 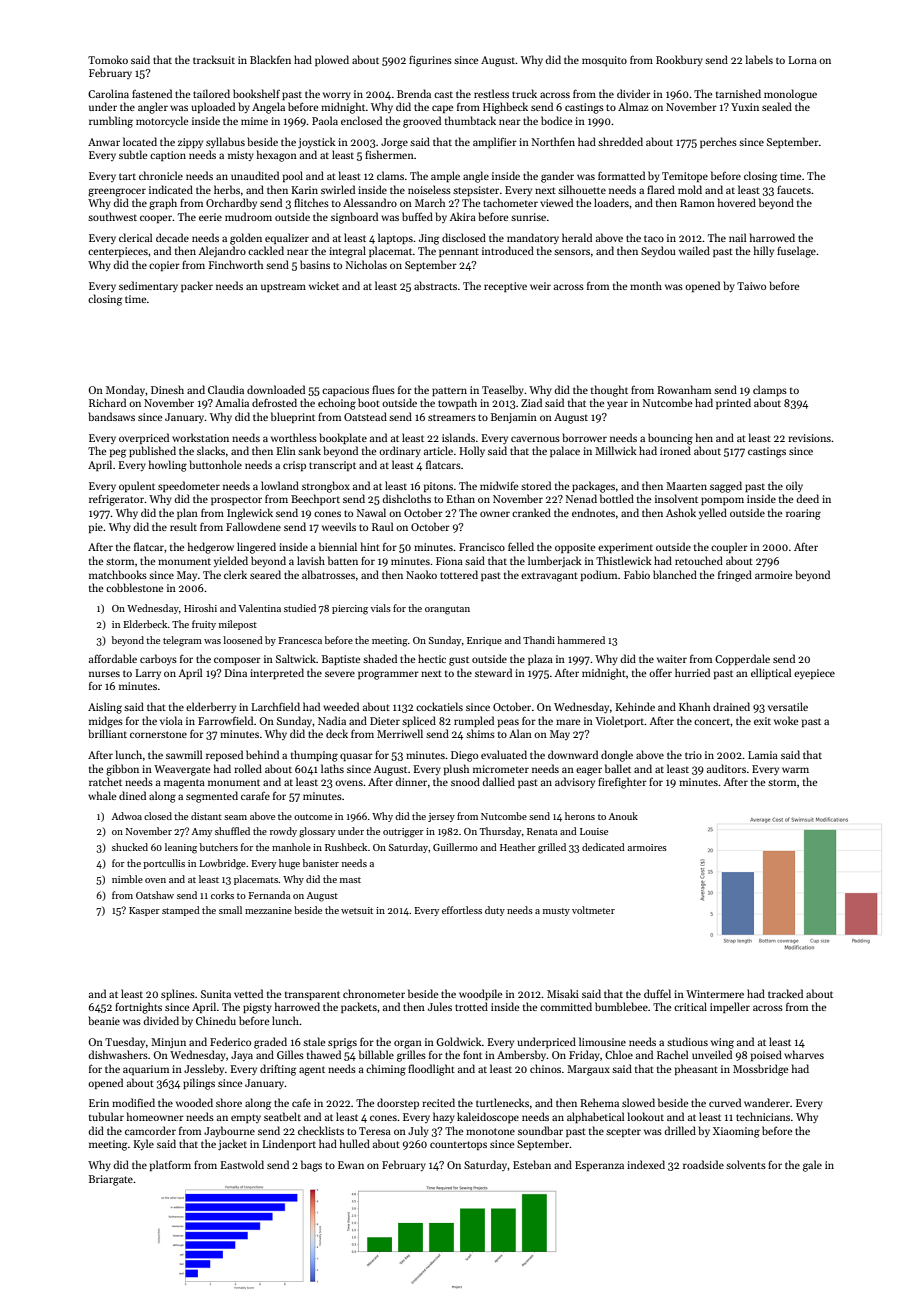 What do you see at coordinates (675, 574) in the image?
I see `blanched` at bounding box center [675, 574].
